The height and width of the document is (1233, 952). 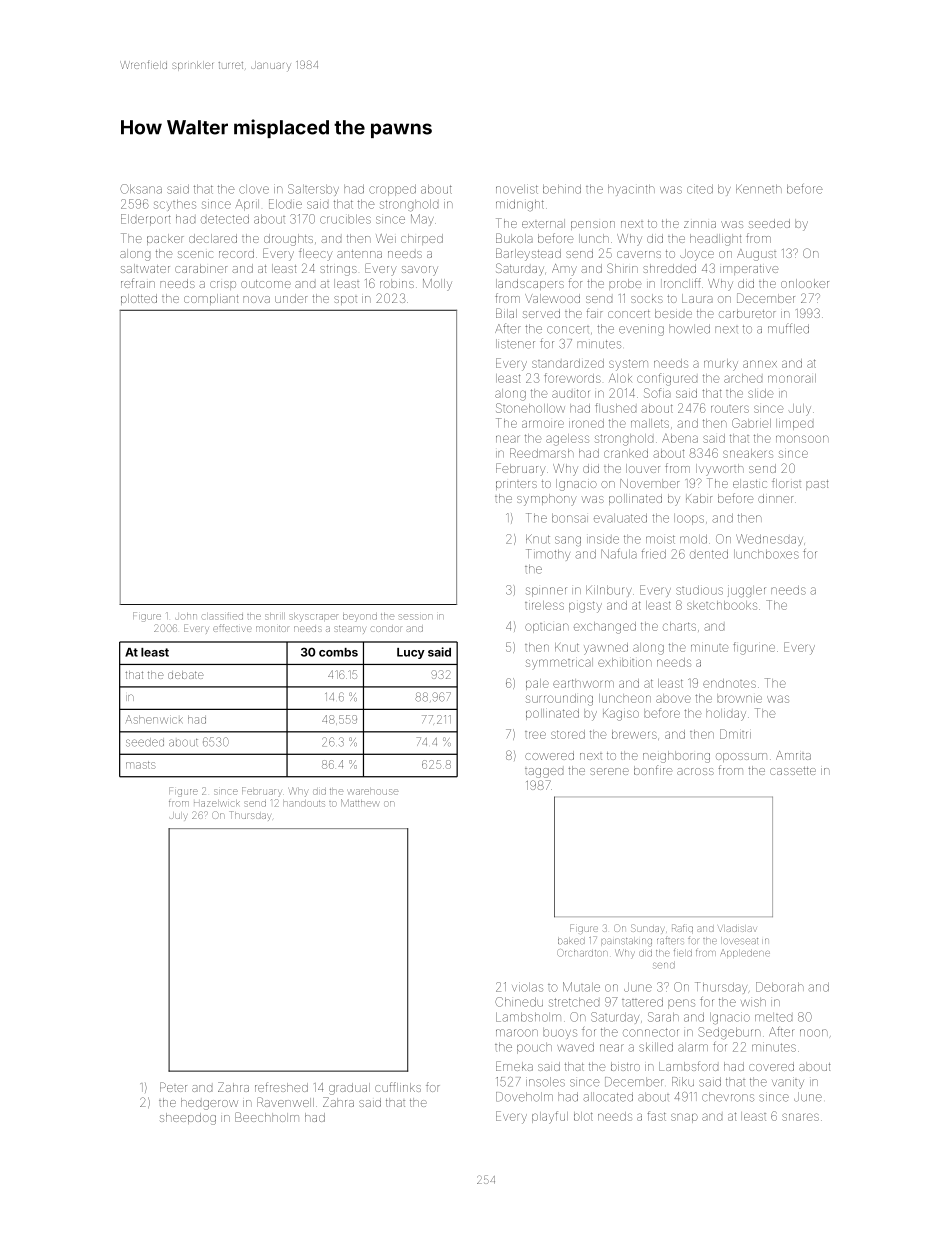 I want to click on Abena, so click(x=680, y=438).
